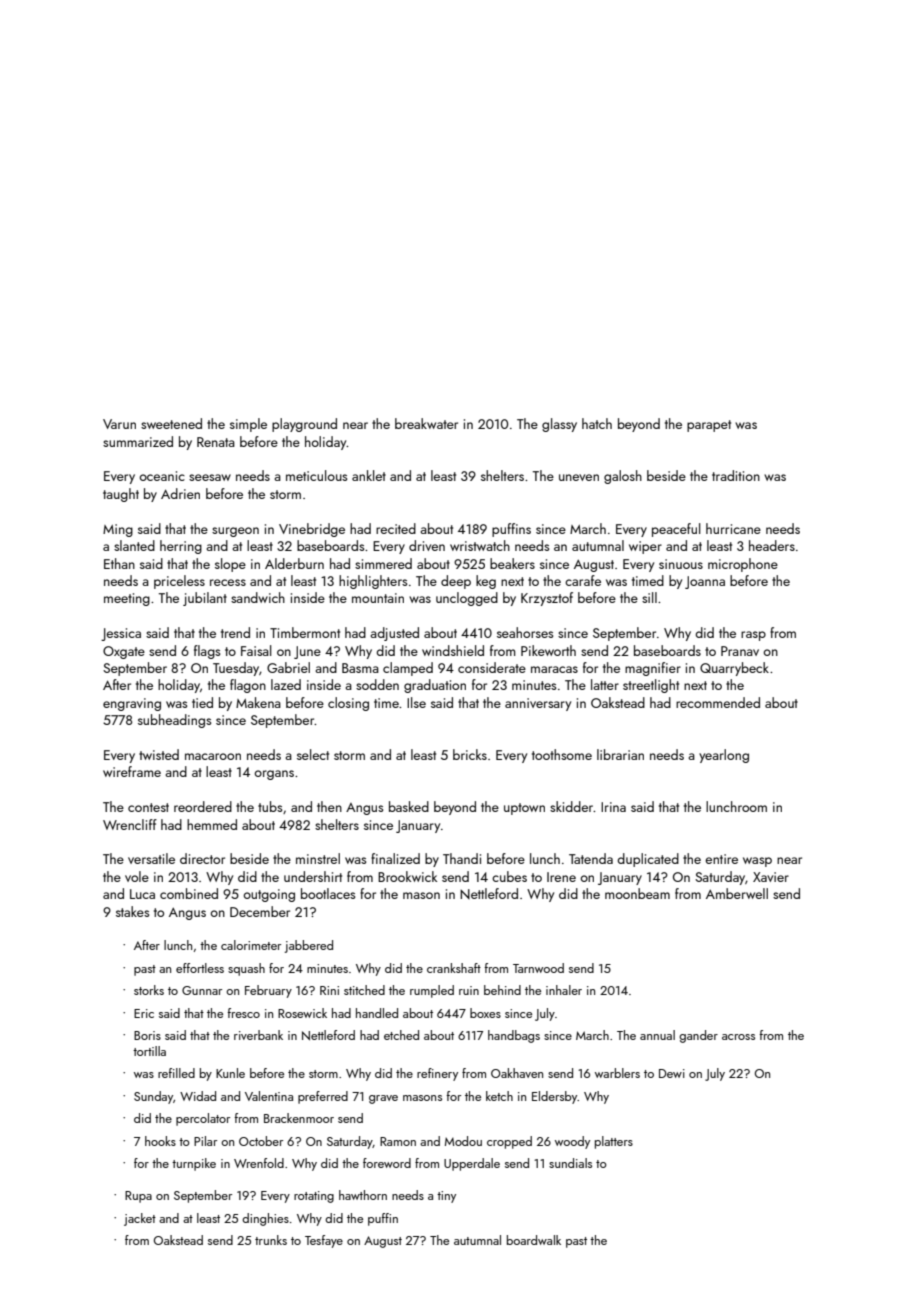 Image resolution: width=908 pixels, height=1316 pixels. Describe the element at coordinates (772, 545) in the document. I see `headers` at that location.
